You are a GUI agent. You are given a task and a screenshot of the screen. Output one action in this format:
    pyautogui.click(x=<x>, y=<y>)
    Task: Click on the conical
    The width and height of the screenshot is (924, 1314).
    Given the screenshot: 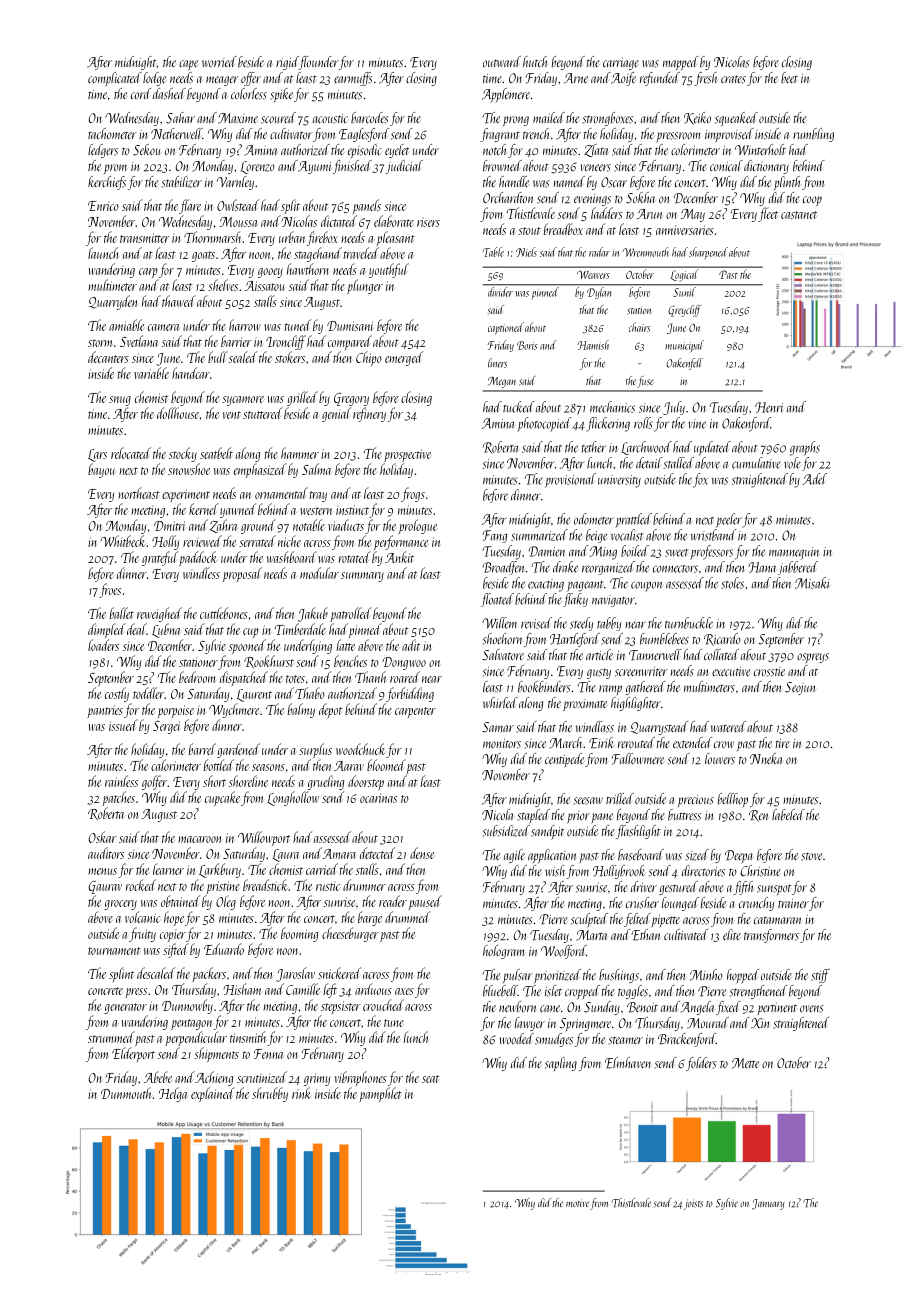 What is the action you would take?
    pyautogui.click(x=726, y=165)
